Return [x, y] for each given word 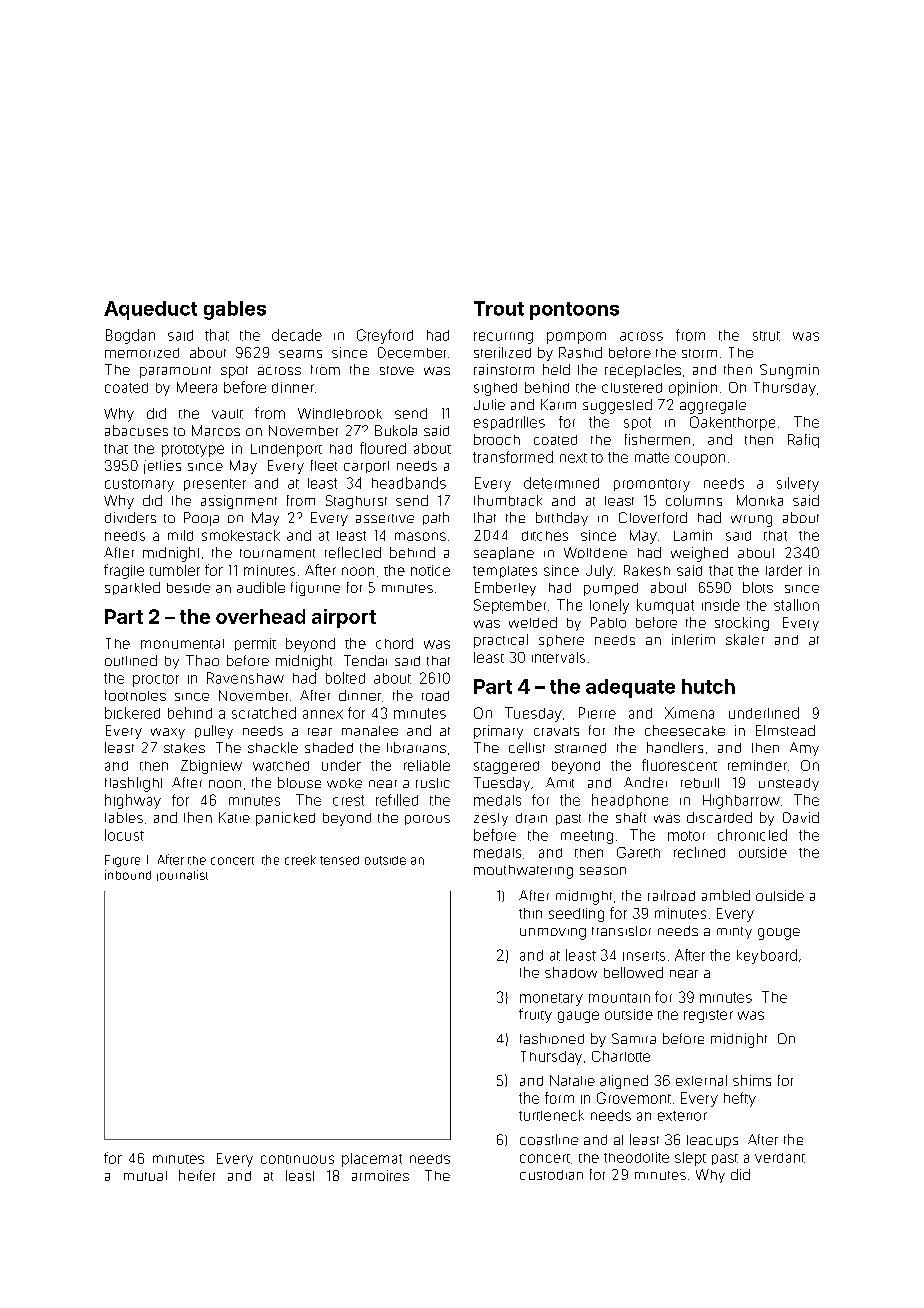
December [412, 352]
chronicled [752, 835]
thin [530, 913]
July [599, 572]
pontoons [574, 311]
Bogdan [130, 336]
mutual [145, 1176]
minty [734, 933]
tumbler [175, 570]
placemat [372, 1160]
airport [344, 618]
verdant [780, 1158]
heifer [197, 1175]
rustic [433, 783]
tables [124, 817]
